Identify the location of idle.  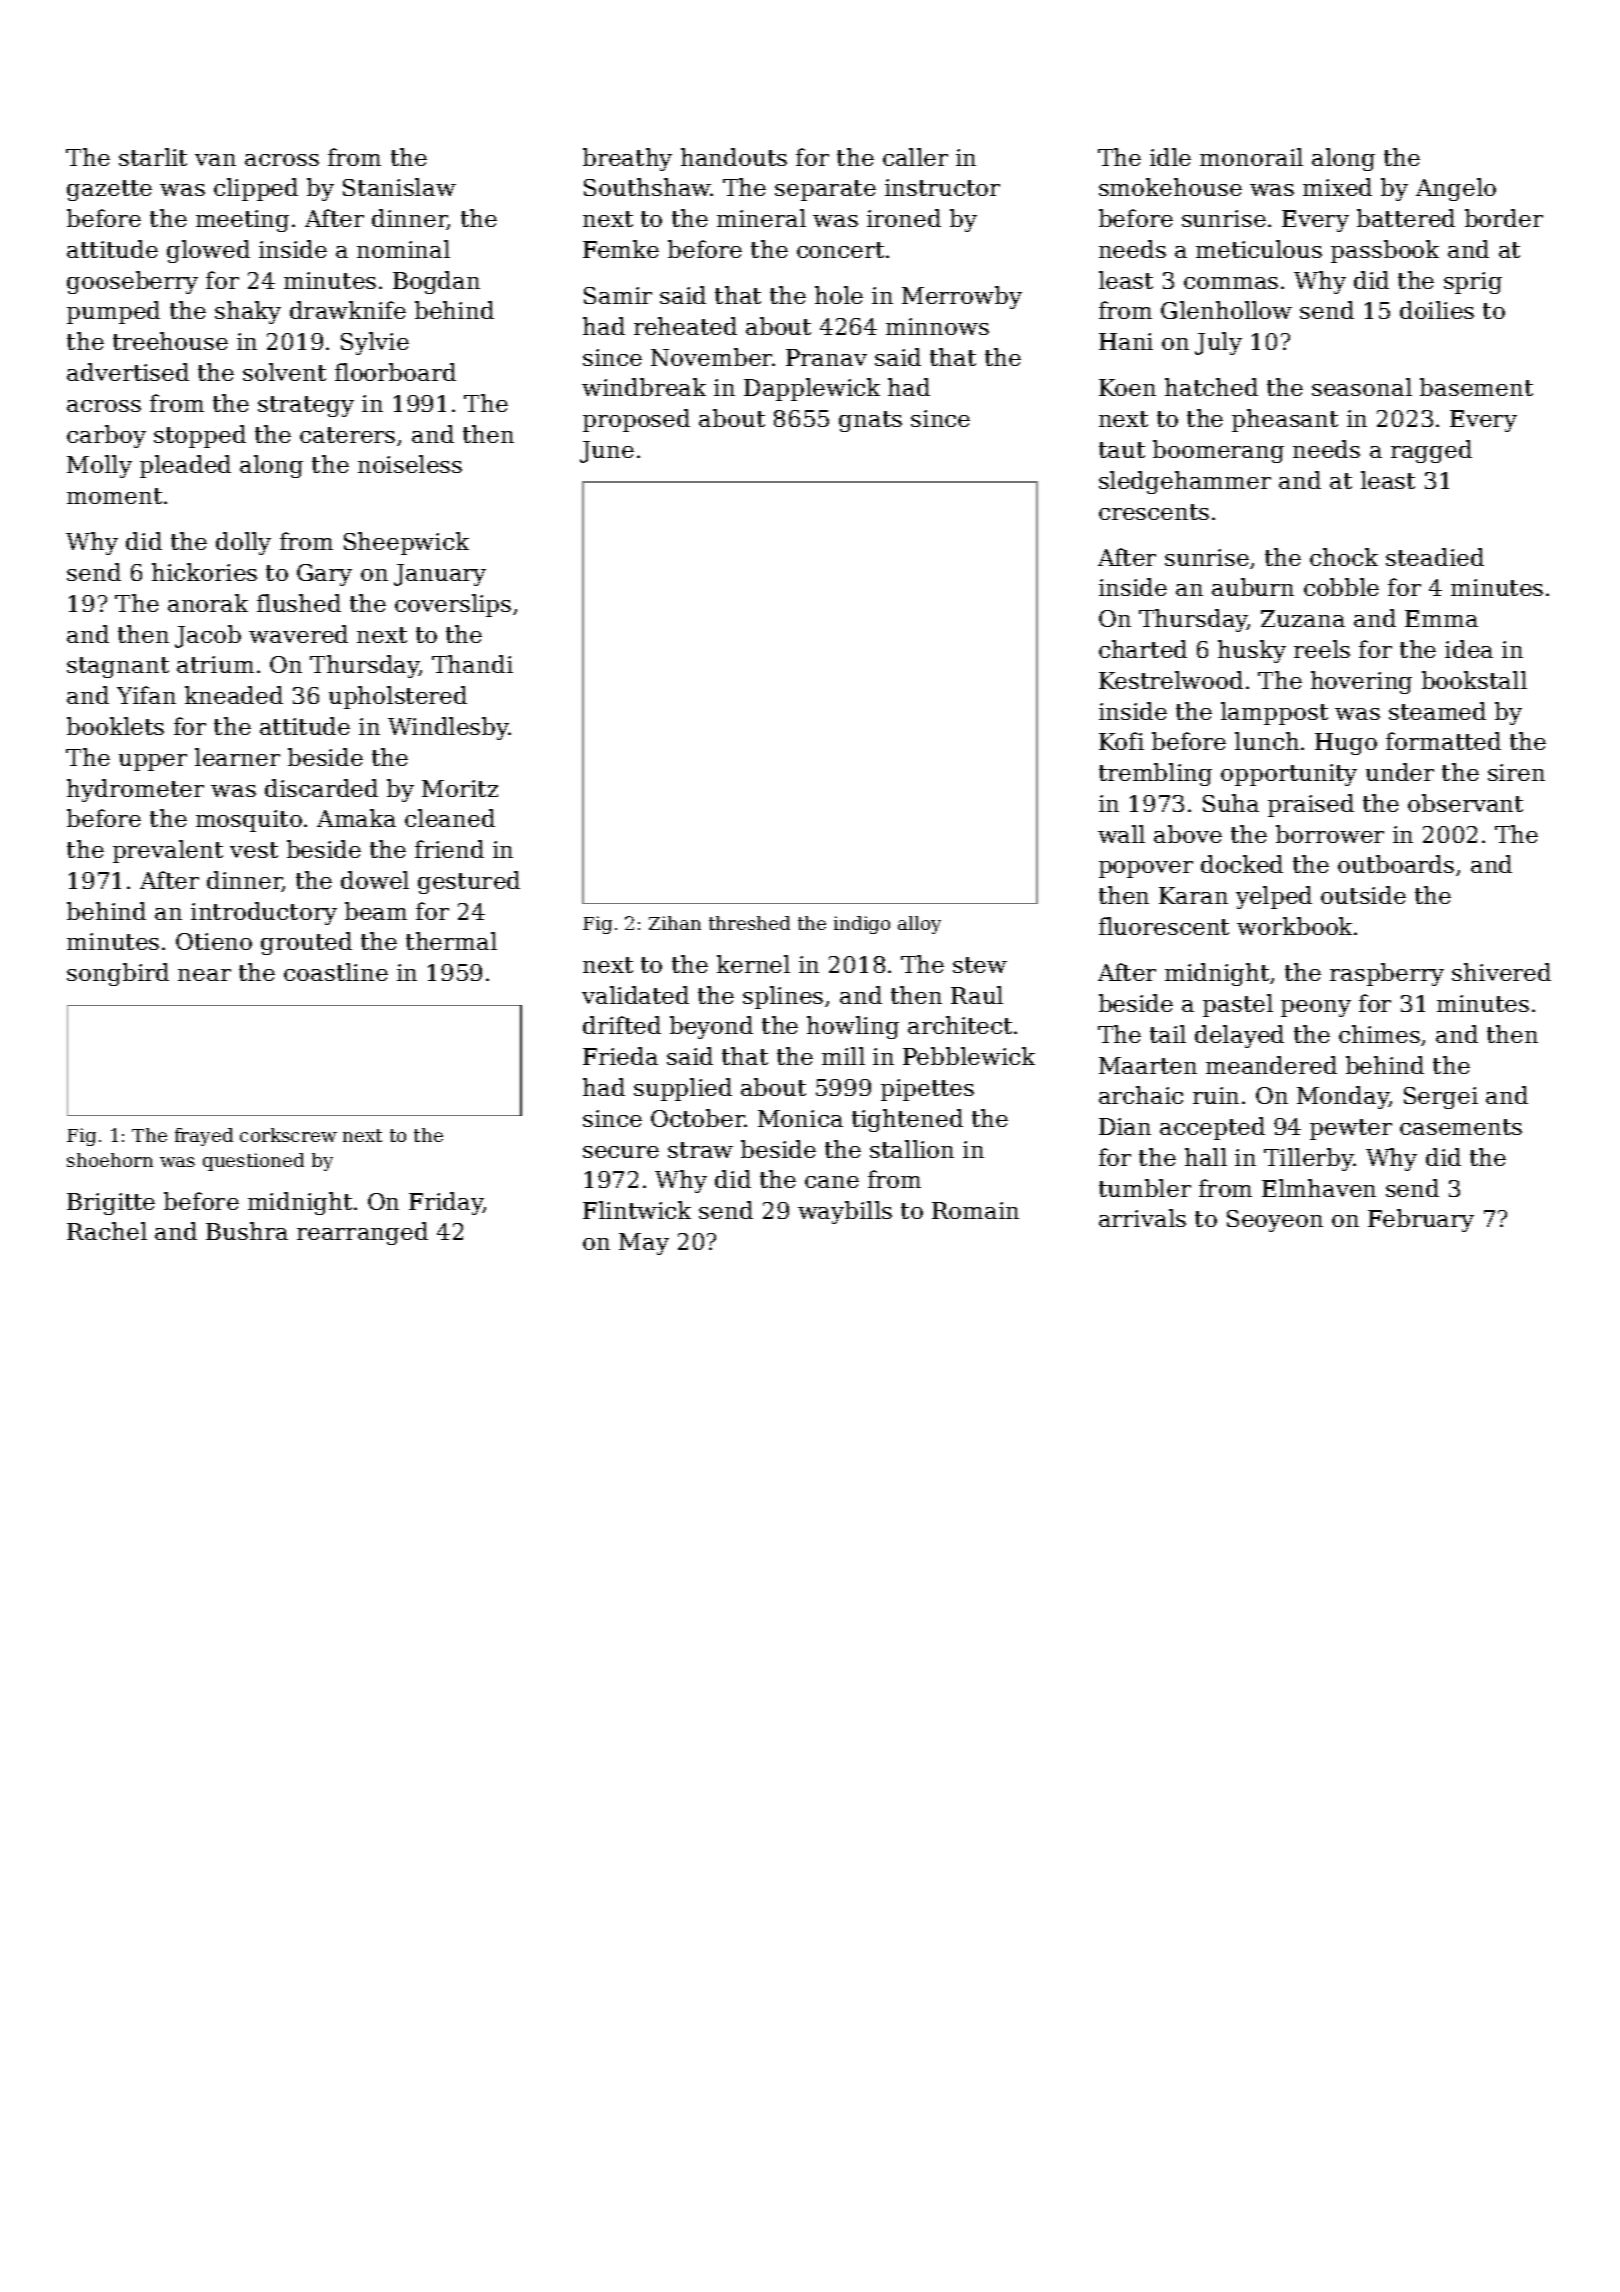
(1170, 157).
